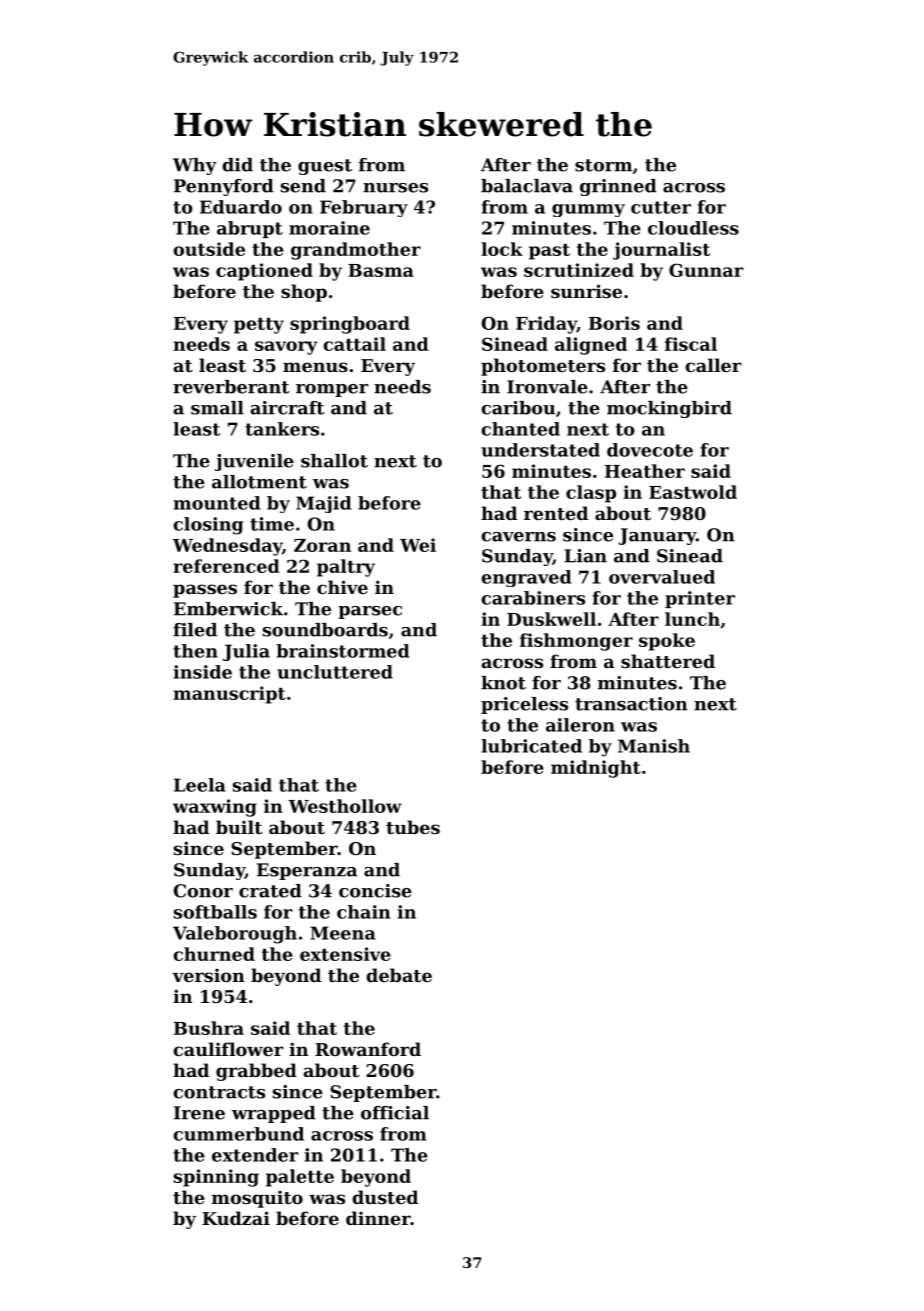  Describe the element at coordinates (378, 1218) in the image. I see `dinner` at that location.
